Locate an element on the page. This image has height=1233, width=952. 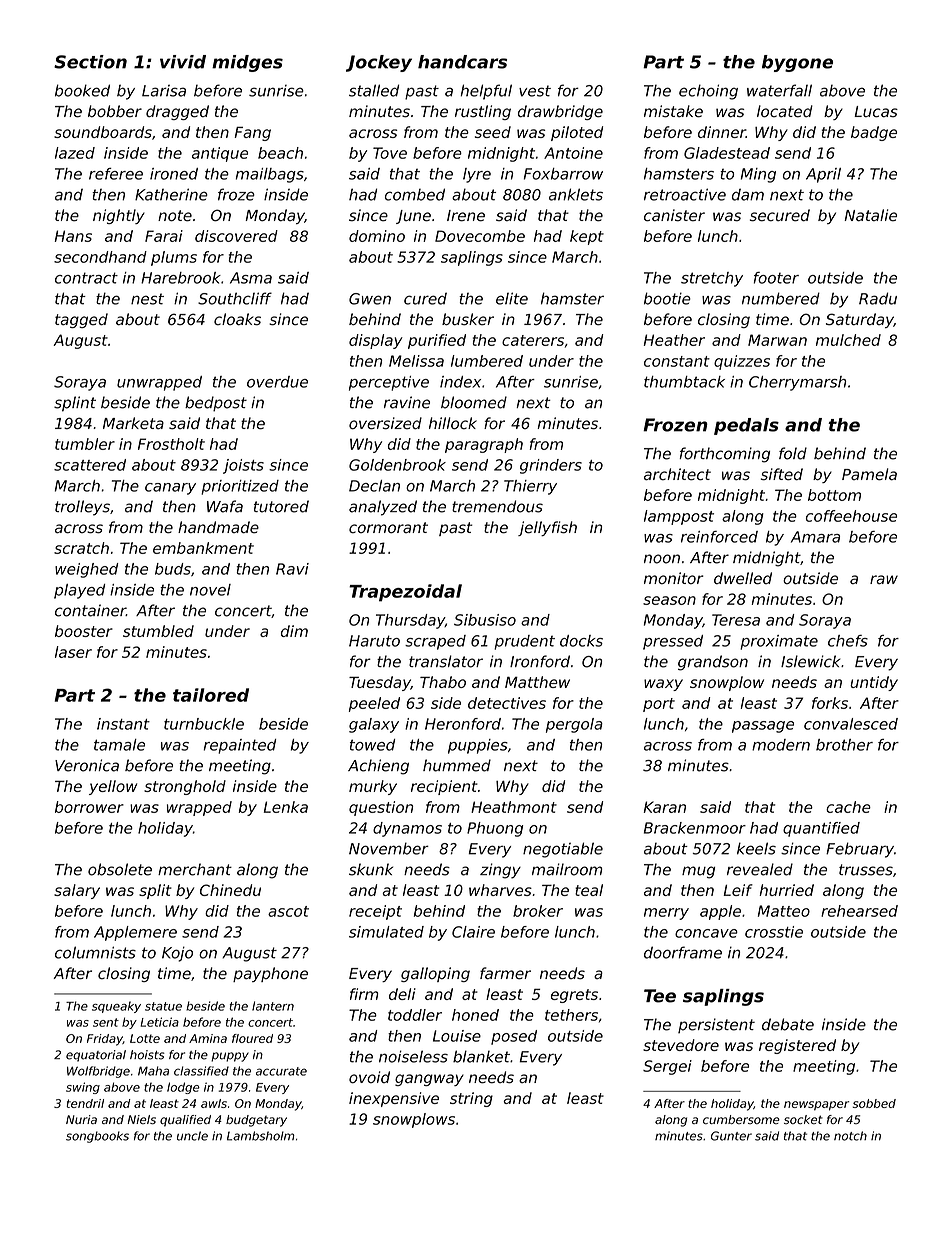
stumbled is located at coordinates (158, 631).
